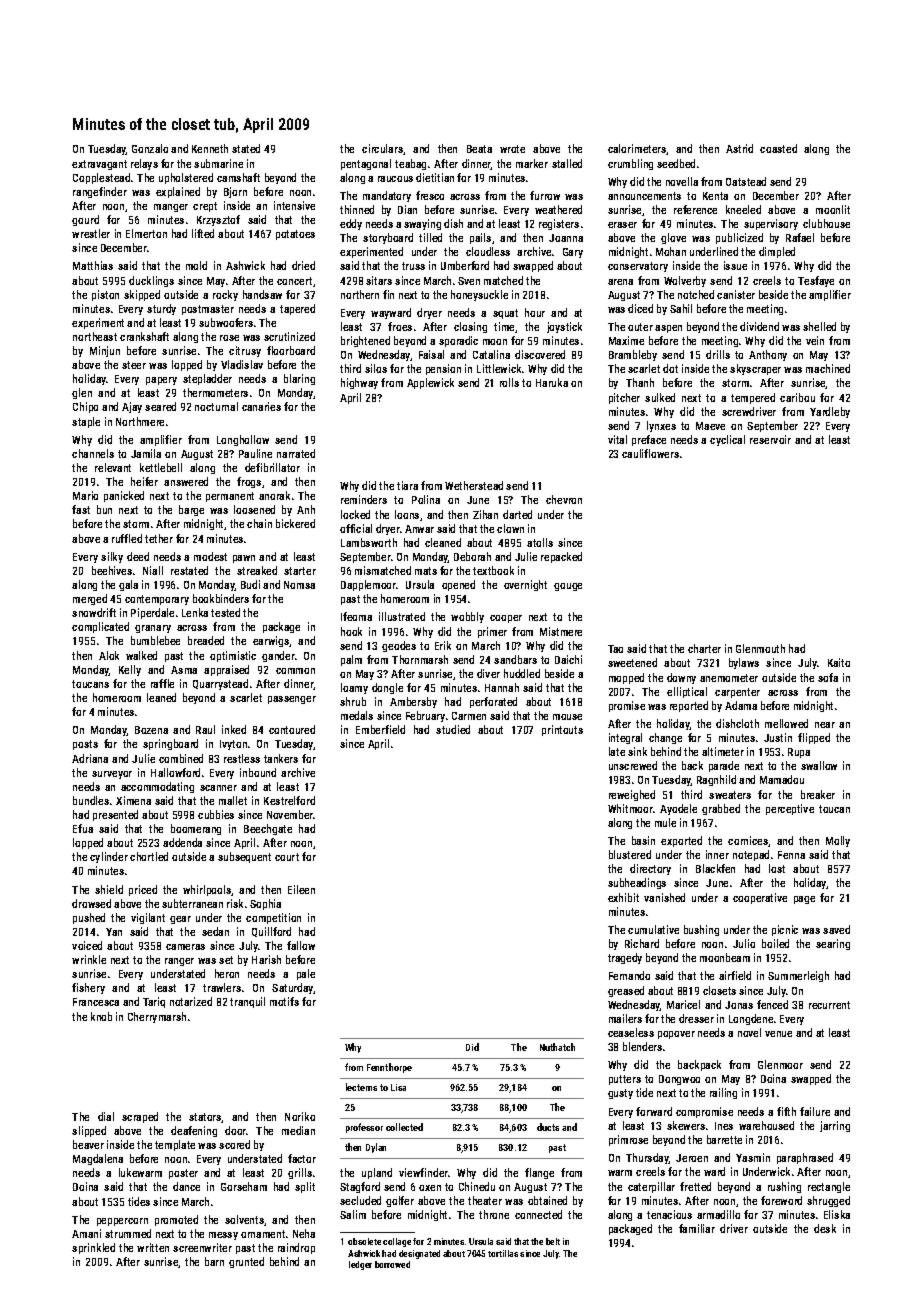  I want to click on breaker, so click(818, 794).
